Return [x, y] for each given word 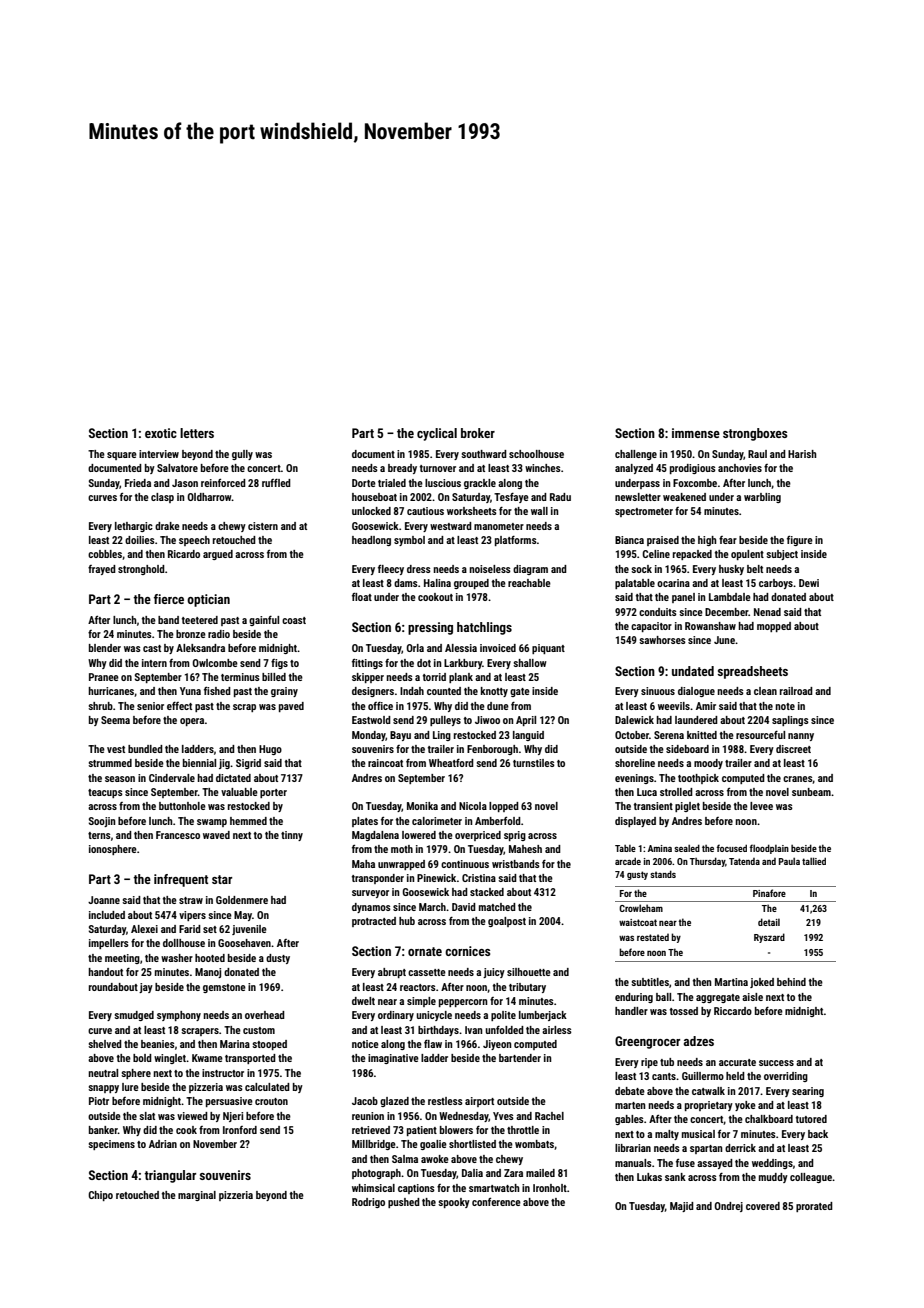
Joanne [104, 900]
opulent [747, 555]
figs [279, 664]
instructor [223, 1073]
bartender [520, 1058]
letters [197, 433]
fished [217, 691]
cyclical [437, 434]
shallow [530, 663]
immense [696, 433]
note [785, 706]
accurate [737, 1062]
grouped [471, 584]
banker [103, 1130]
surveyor [370, 894]
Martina [731, 982]
